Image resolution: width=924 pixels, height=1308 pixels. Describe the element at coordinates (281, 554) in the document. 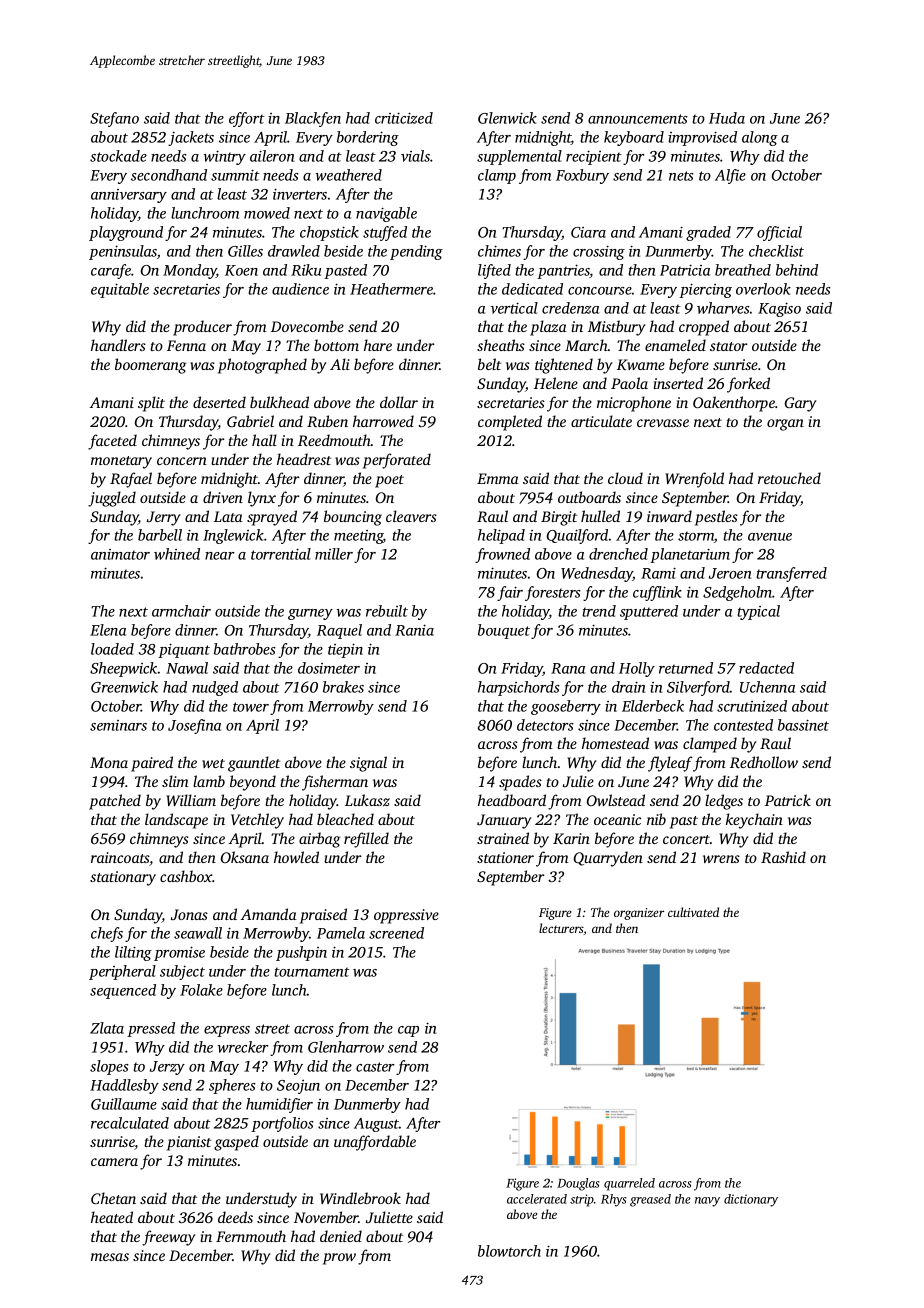

I see `torrential` at that location.
